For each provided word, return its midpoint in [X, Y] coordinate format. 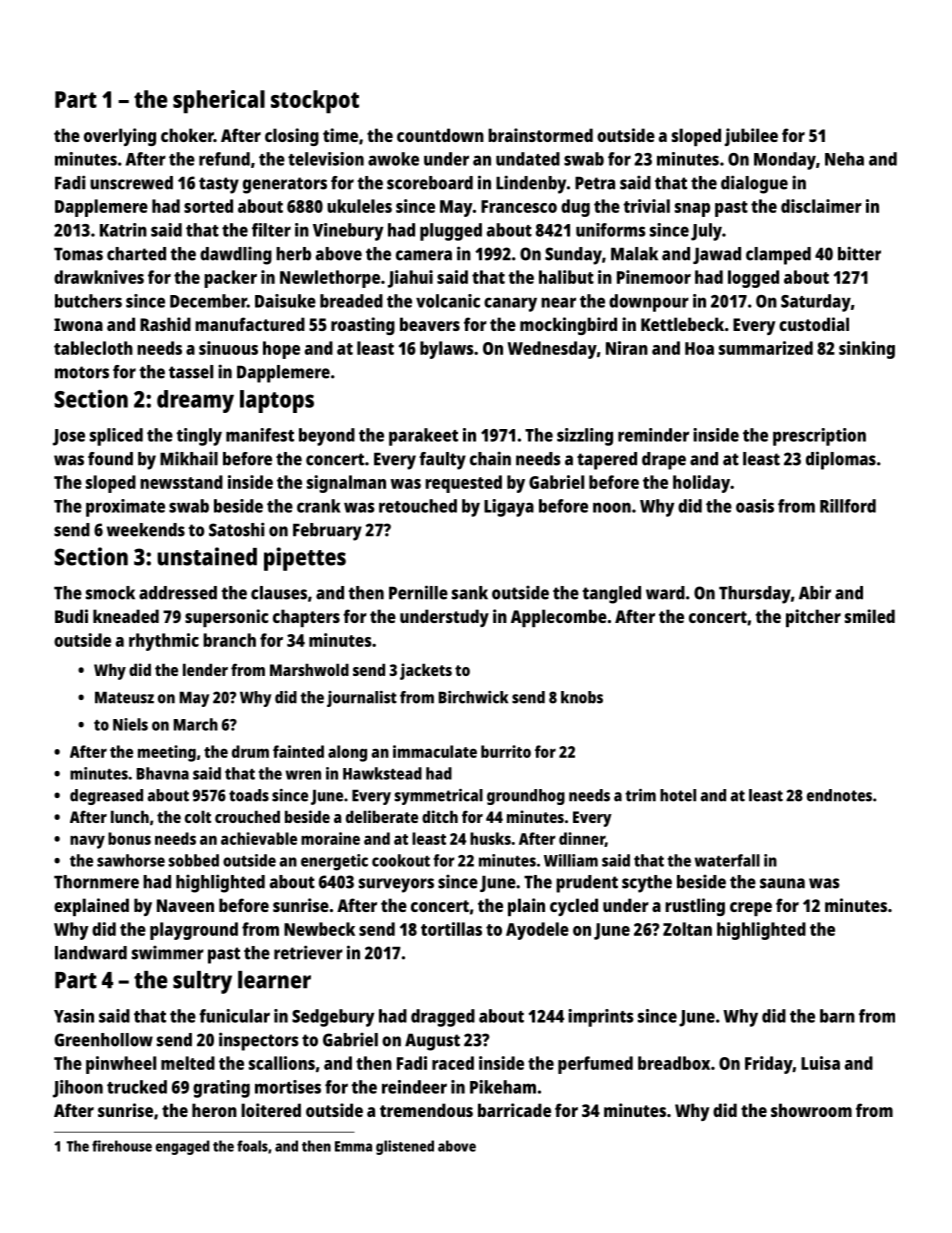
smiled [870, 616]
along [347, 753]
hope [281, 350]
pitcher [813, 618]
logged [753, 279]
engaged [183, 1147]
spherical [219, 102]
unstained [207, 556]
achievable [259, 838]
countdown [440, 135]
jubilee [751, 137]
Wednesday [552, 350]
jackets [426, 671]
